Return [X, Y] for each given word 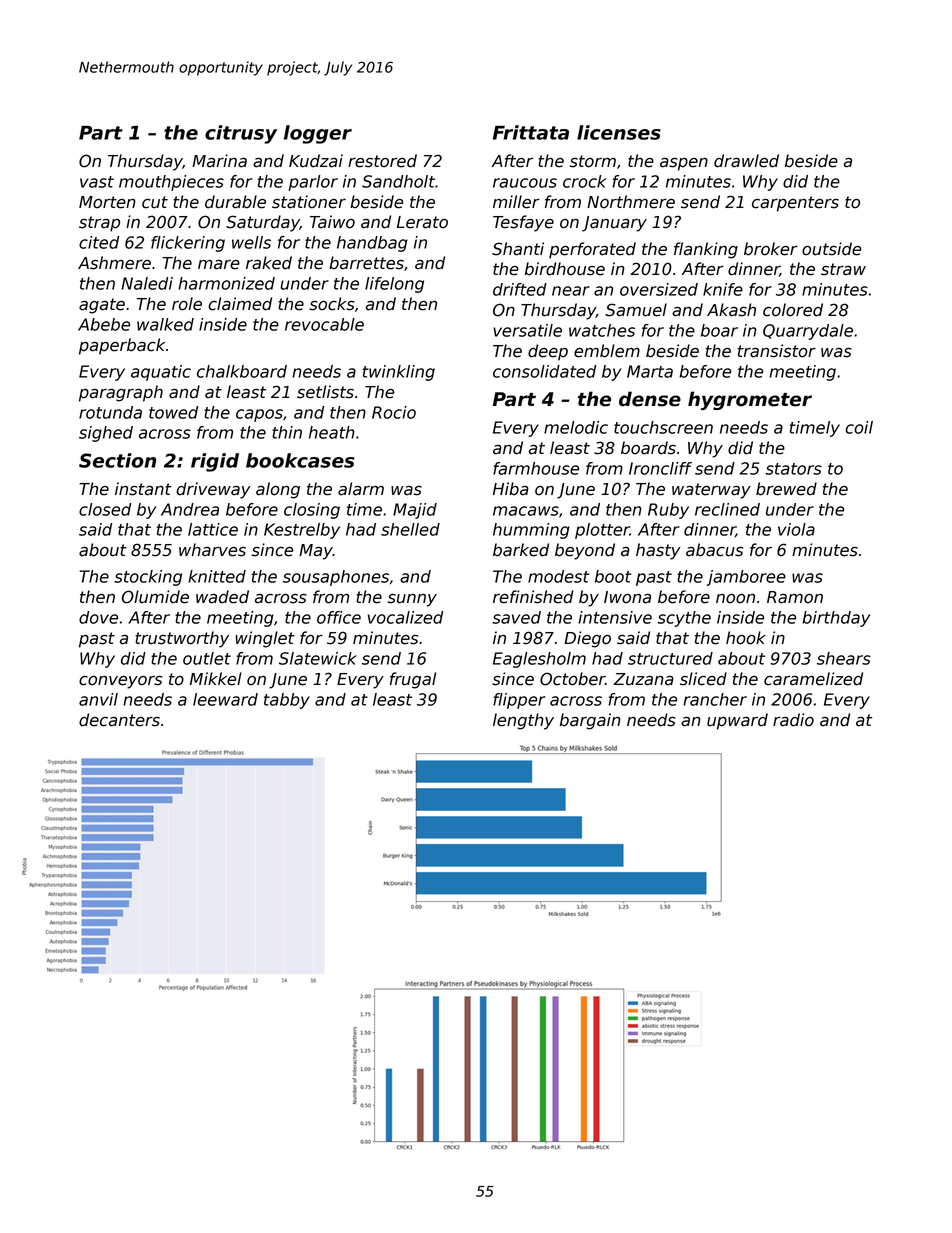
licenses [619, 132]
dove [98, 617]
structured [670, 658]
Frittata [531, 132]
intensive [615, 617]
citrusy [241, 134]
